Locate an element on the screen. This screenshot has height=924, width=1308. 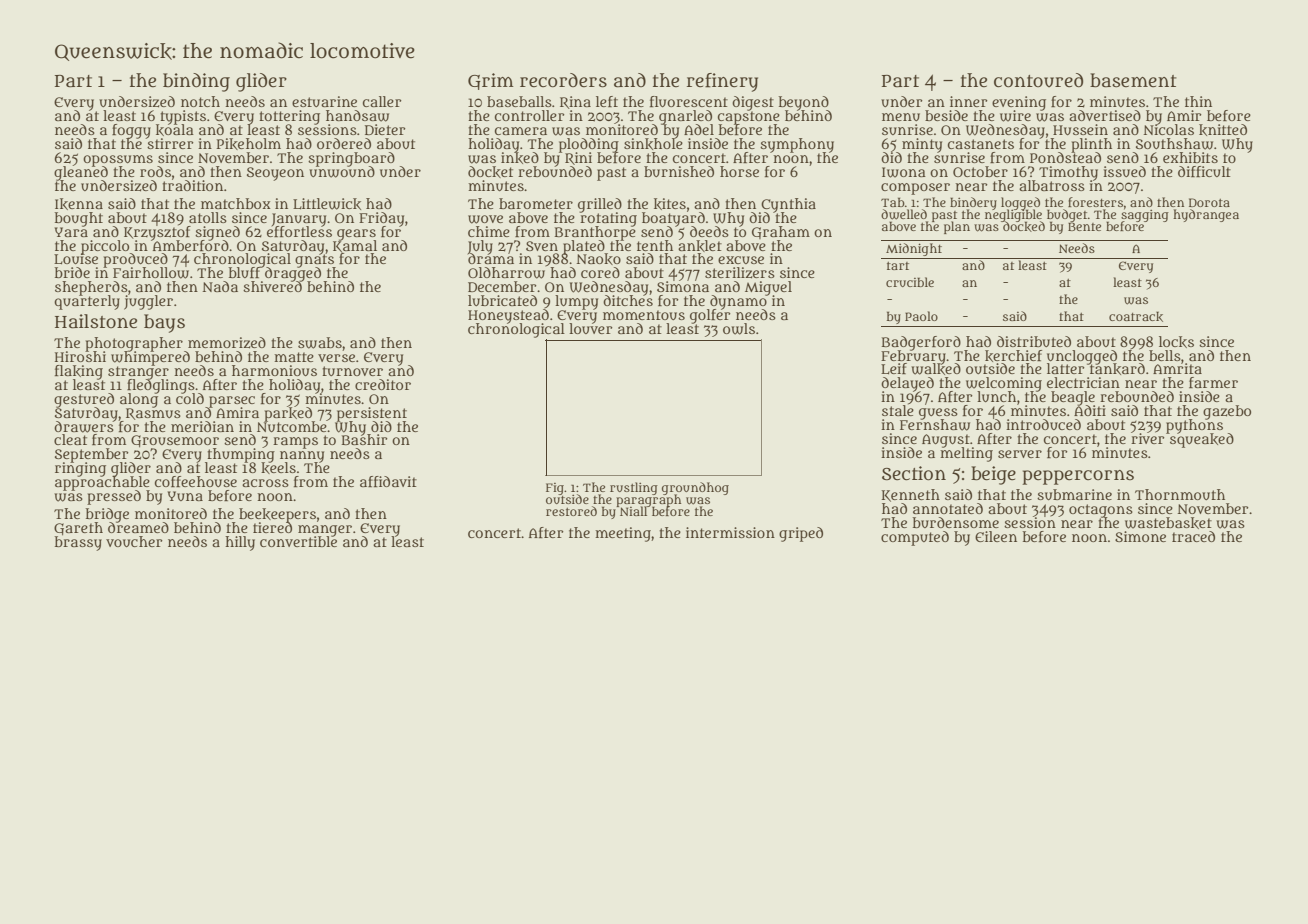
persistent is located at coordinates (372, 414).
